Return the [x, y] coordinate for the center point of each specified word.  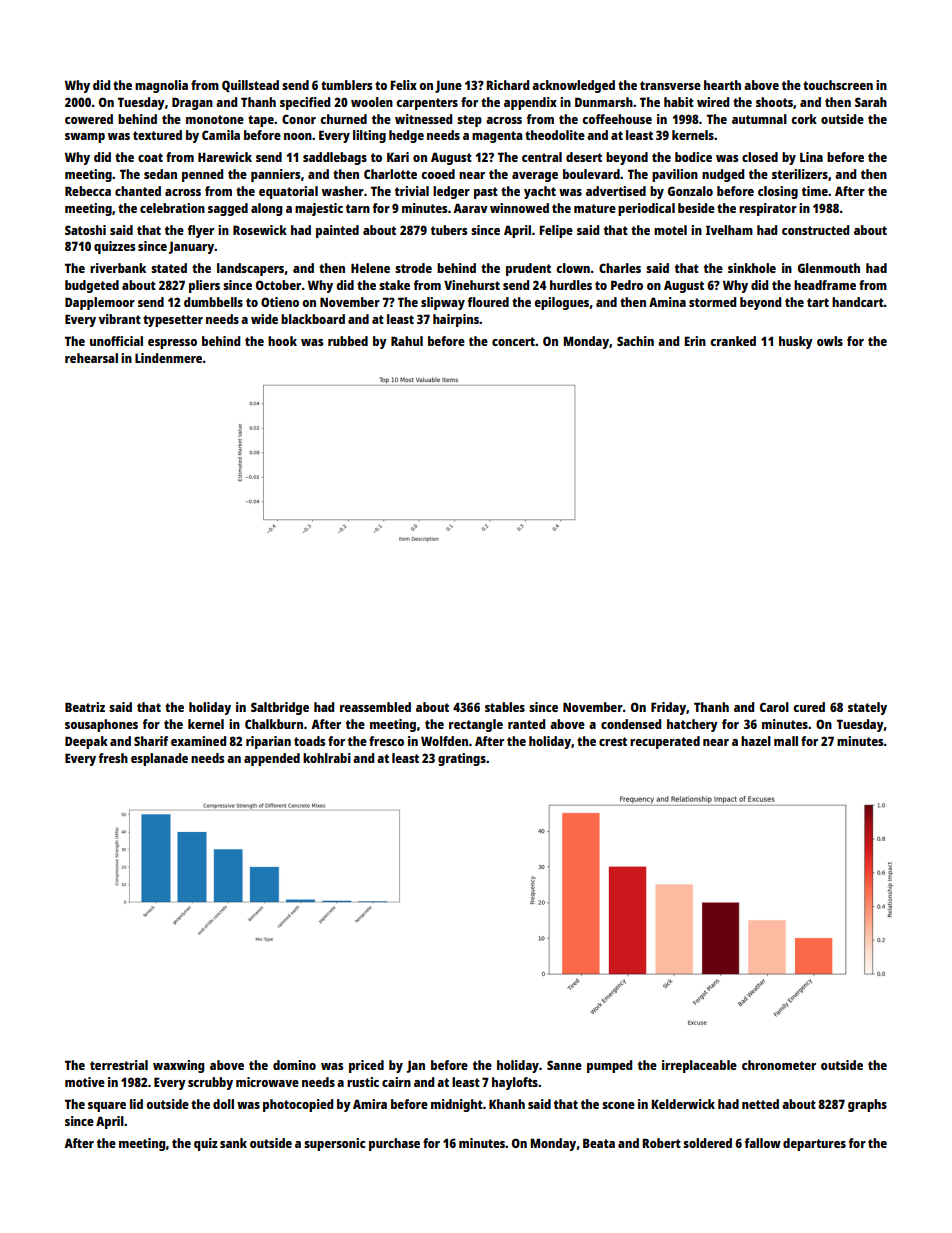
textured [157, 135]
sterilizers [800, 174]
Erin [695, 341]
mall [786, 741]
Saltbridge [280, 708]
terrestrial [119, 1065]
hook [282, 341]
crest [613, 741]
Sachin [635, 341]
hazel [756, 741]
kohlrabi [327, 758]
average [535, 177]
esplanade [159, 759]
